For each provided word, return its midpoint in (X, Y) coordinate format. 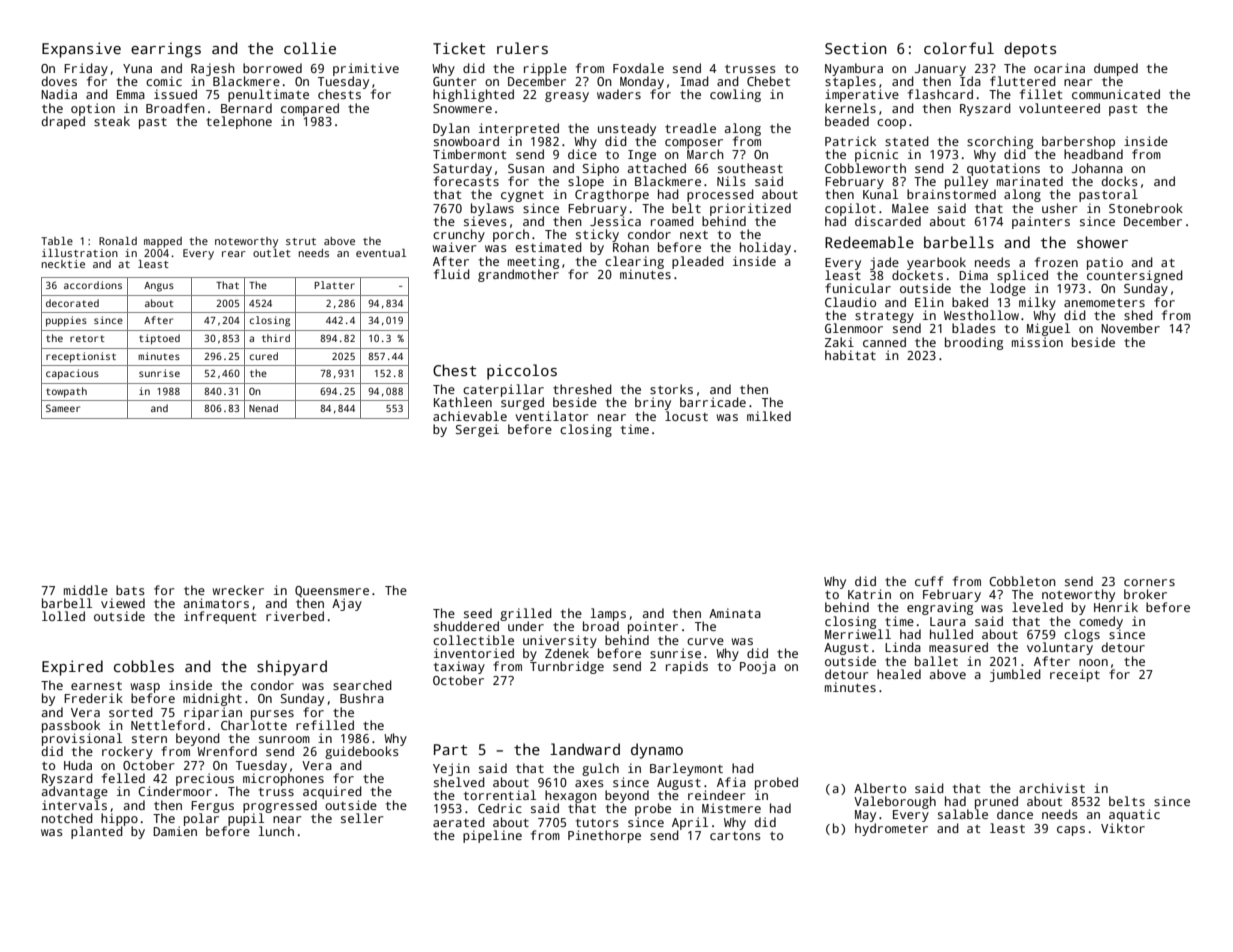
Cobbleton (1022, 581)
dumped (1116, 69)
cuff (929, 581)
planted (97, 832)
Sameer (63, 408)
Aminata (735, 613)
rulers (522, 48)
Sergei (477, 430)
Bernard (246, 108)
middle (86, 590)
